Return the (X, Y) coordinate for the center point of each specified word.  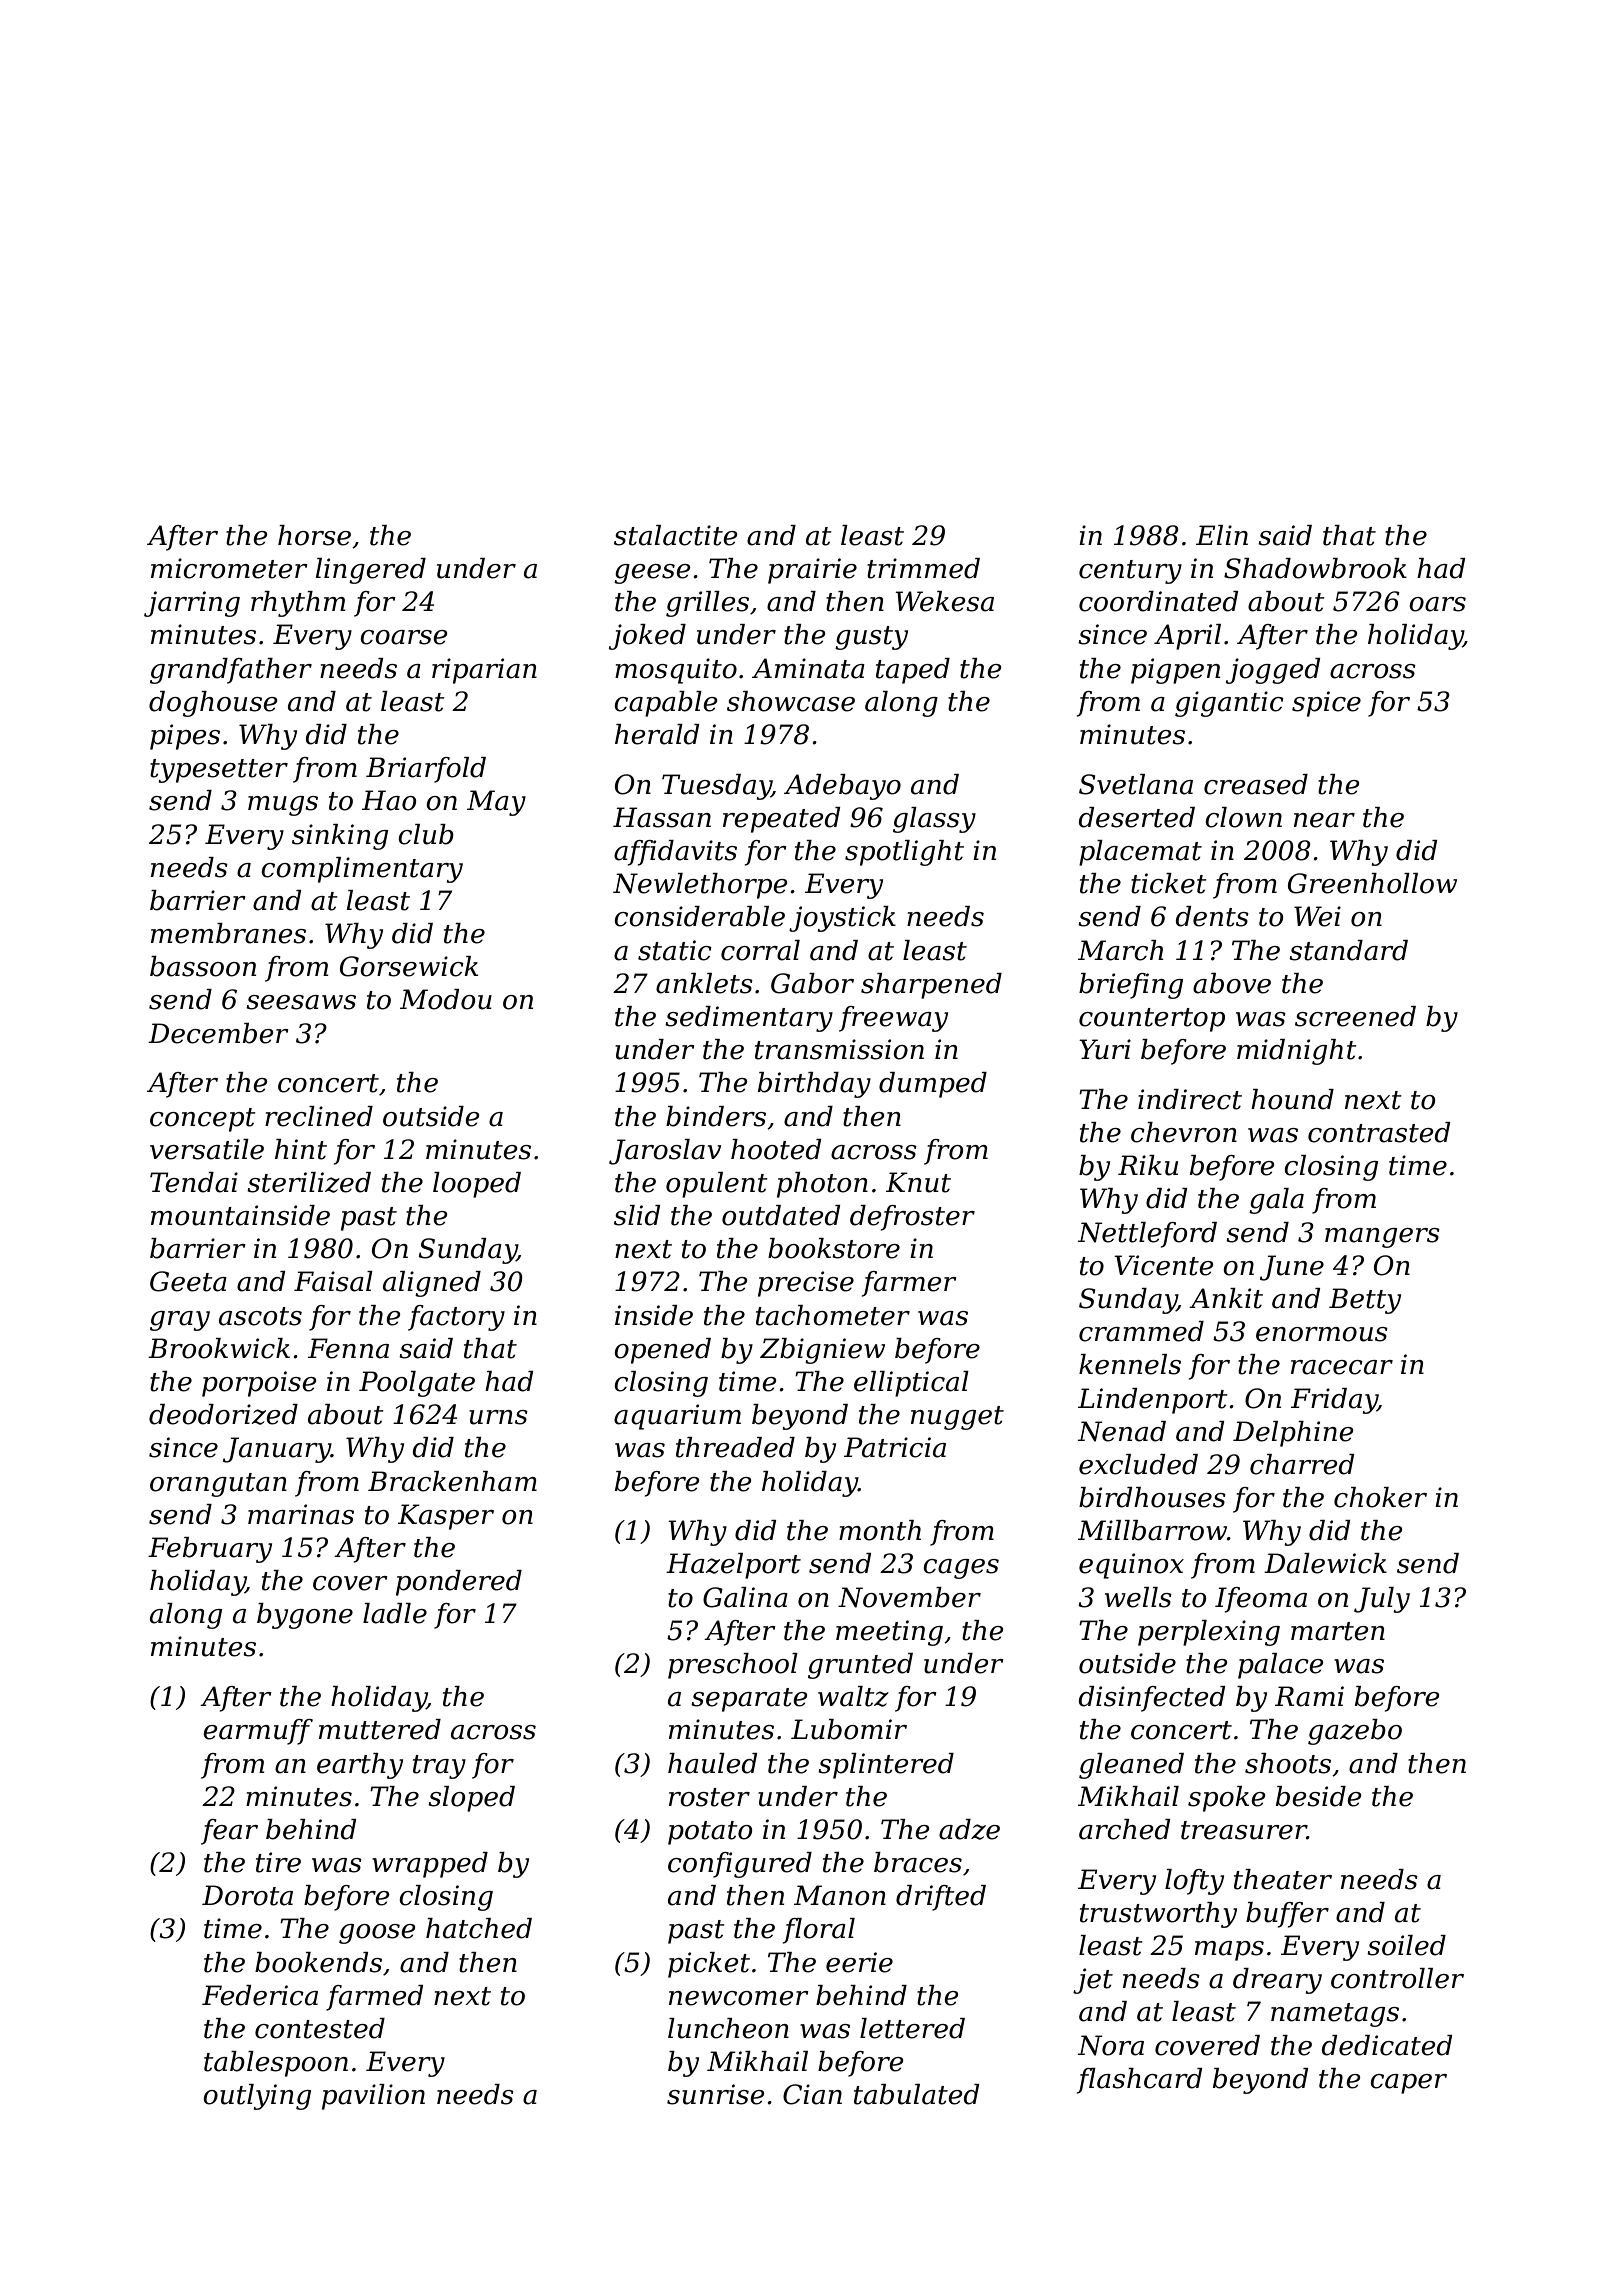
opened (662, 1351)
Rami (1309, 1696)
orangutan (218, 1485)
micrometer (229, 568)
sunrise (716, 2094)
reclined (319, 1116)
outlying (257, 2097)
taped (913, 671)
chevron (1184, 1132)
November (909, 1597)
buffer (1287, 1915)
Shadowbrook (1315, 568)
